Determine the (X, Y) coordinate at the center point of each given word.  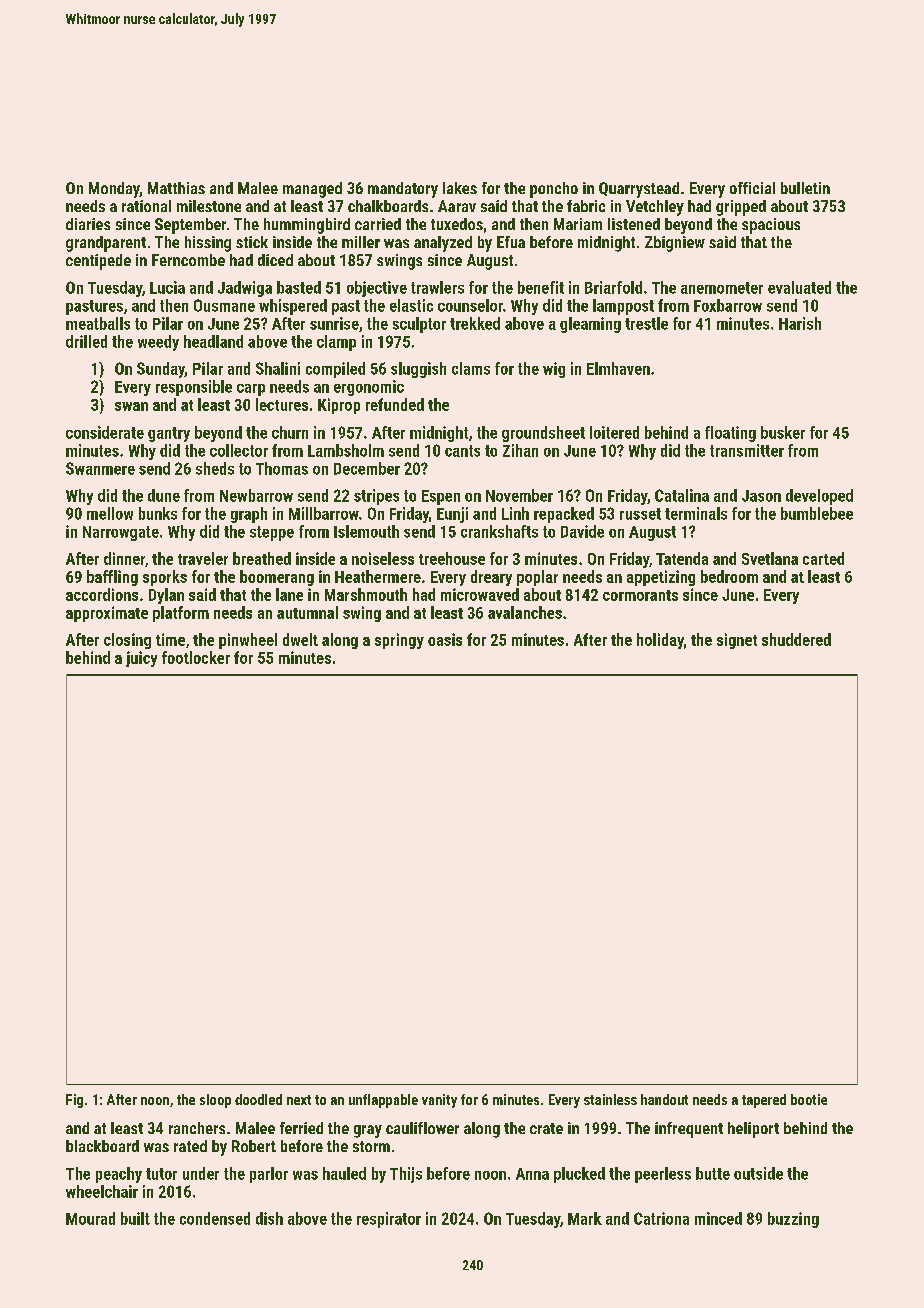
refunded (395, 404)
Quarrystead (639, 190)
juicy (141, 659)
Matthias (176, 188)
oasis (445, 639)
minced (718, 1218)
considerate (105, 432)
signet (737, 641)
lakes (460, 188)
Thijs (406, 1175)
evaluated (799, 287)
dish (269, 1218)
